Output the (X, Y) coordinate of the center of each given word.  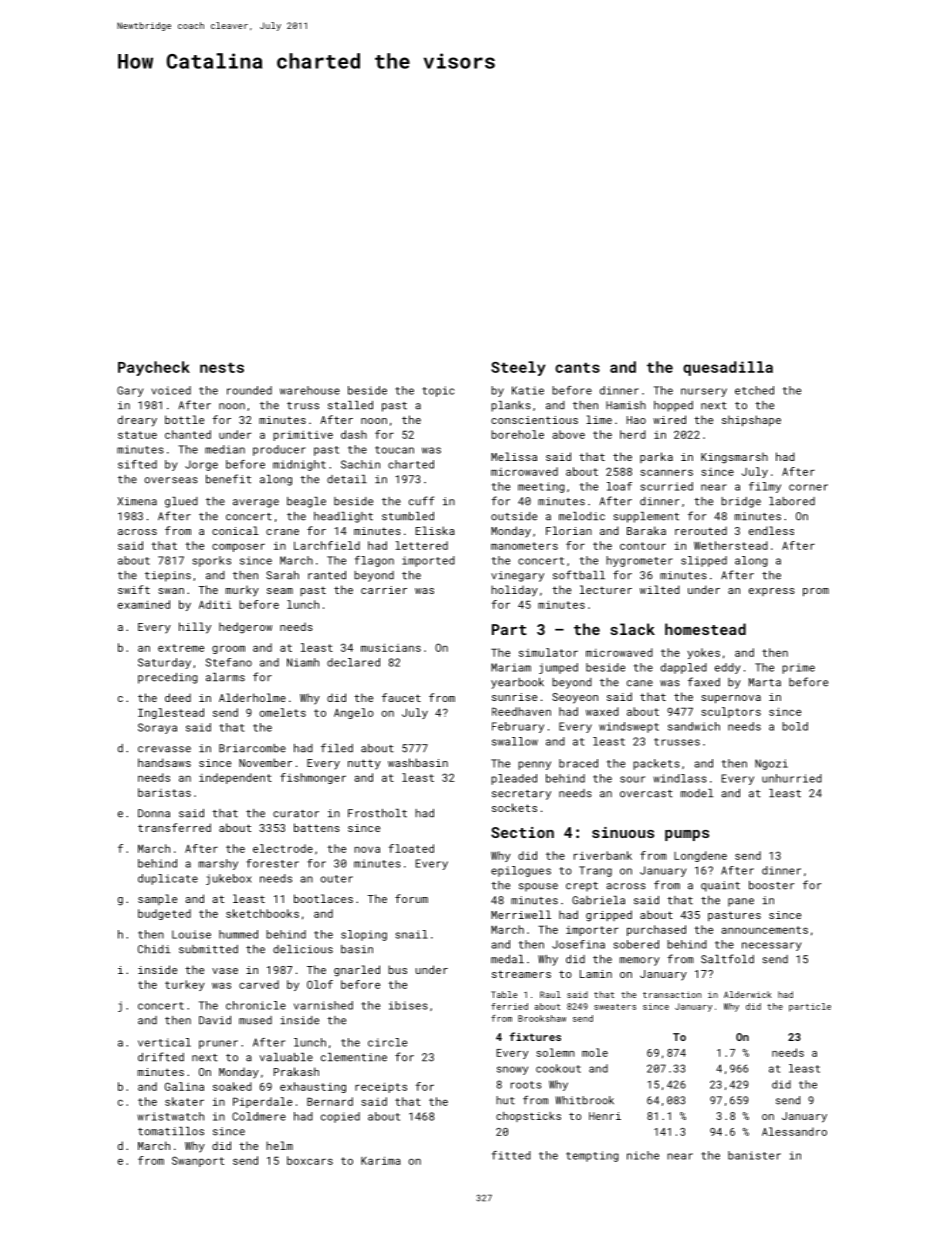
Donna (154, 813)
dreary (137, 421)
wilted (660, 589)
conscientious (534, 420)
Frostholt (377, 813)
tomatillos (171, 1131)
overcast (646, 794)
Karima (381, 1160)
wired (669, 419)
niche (643, 1155)
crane (282, 532)
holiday (514, 591)
